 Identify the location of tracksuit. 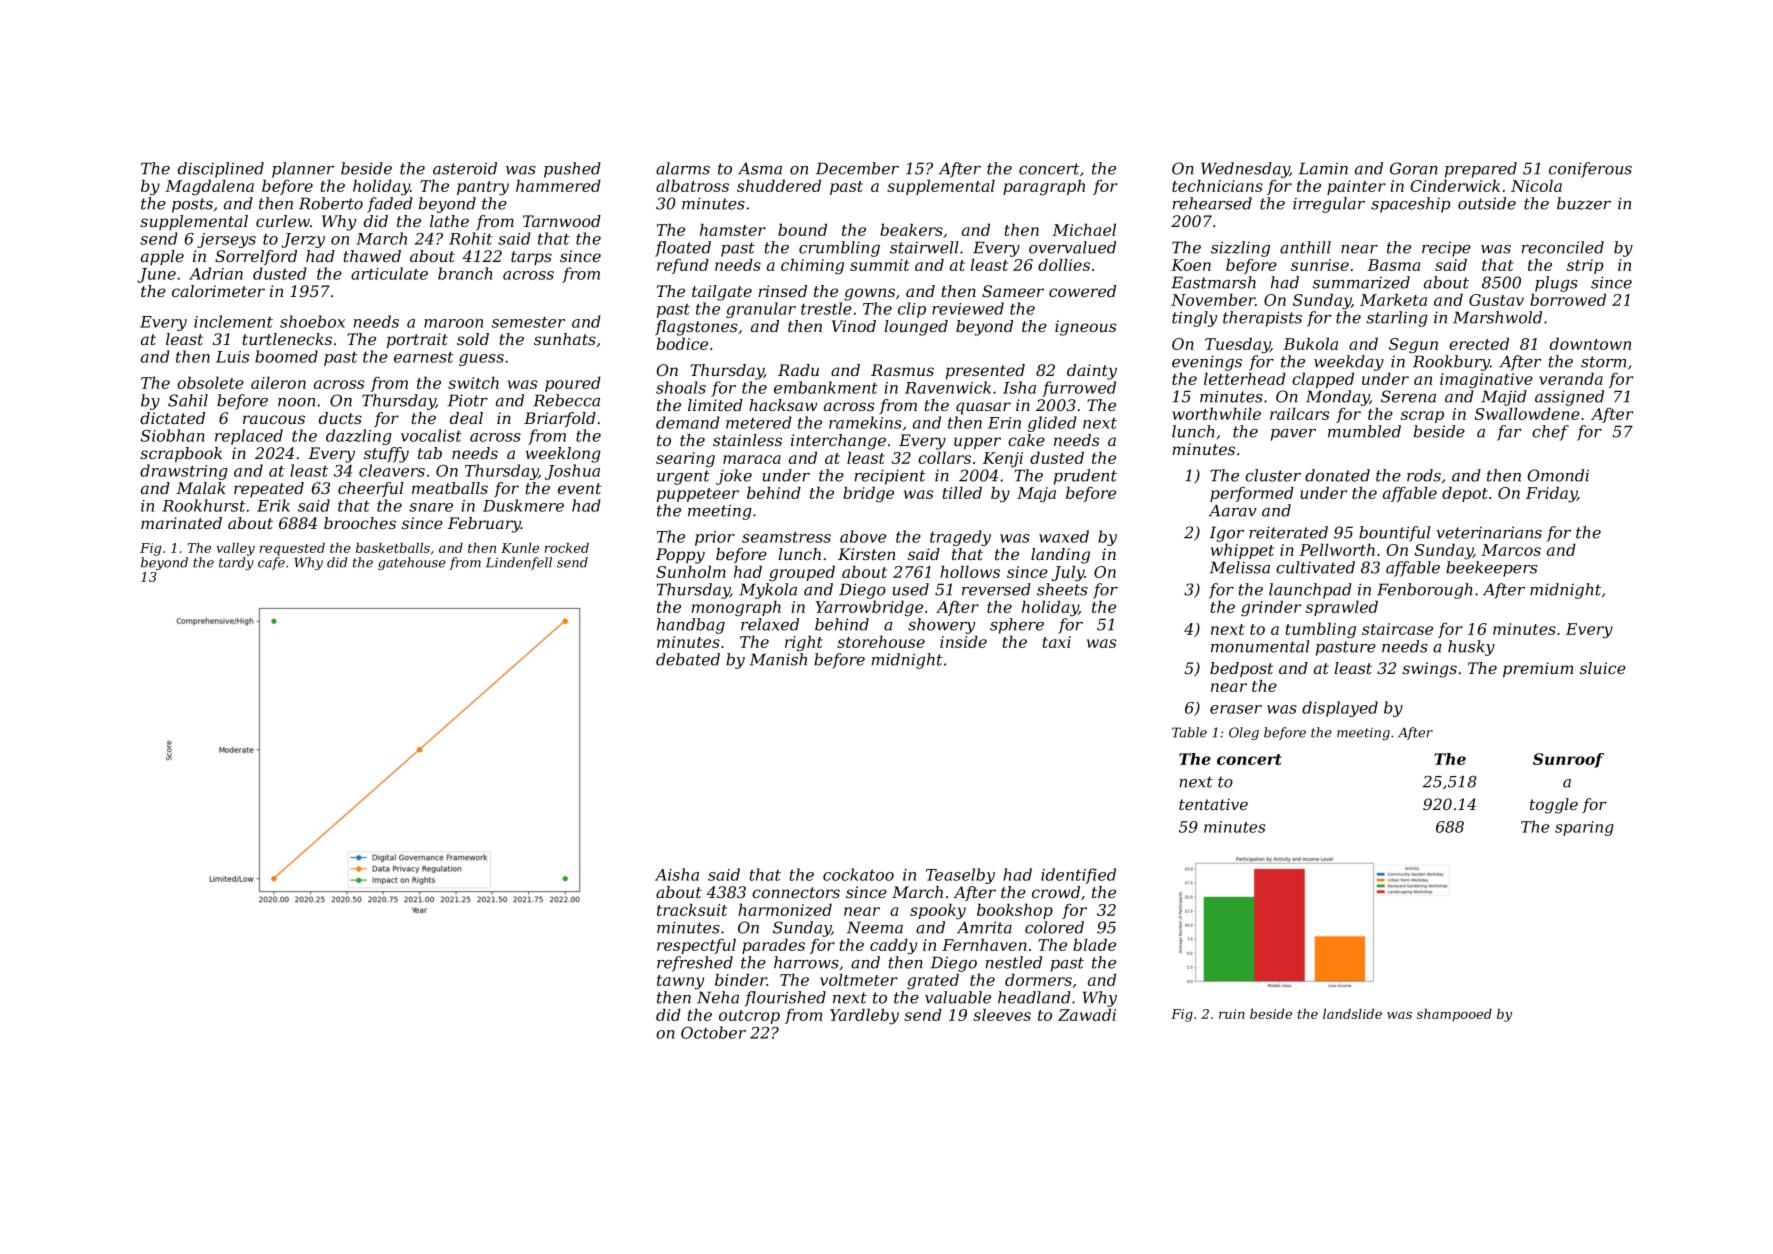
(692, 909).
